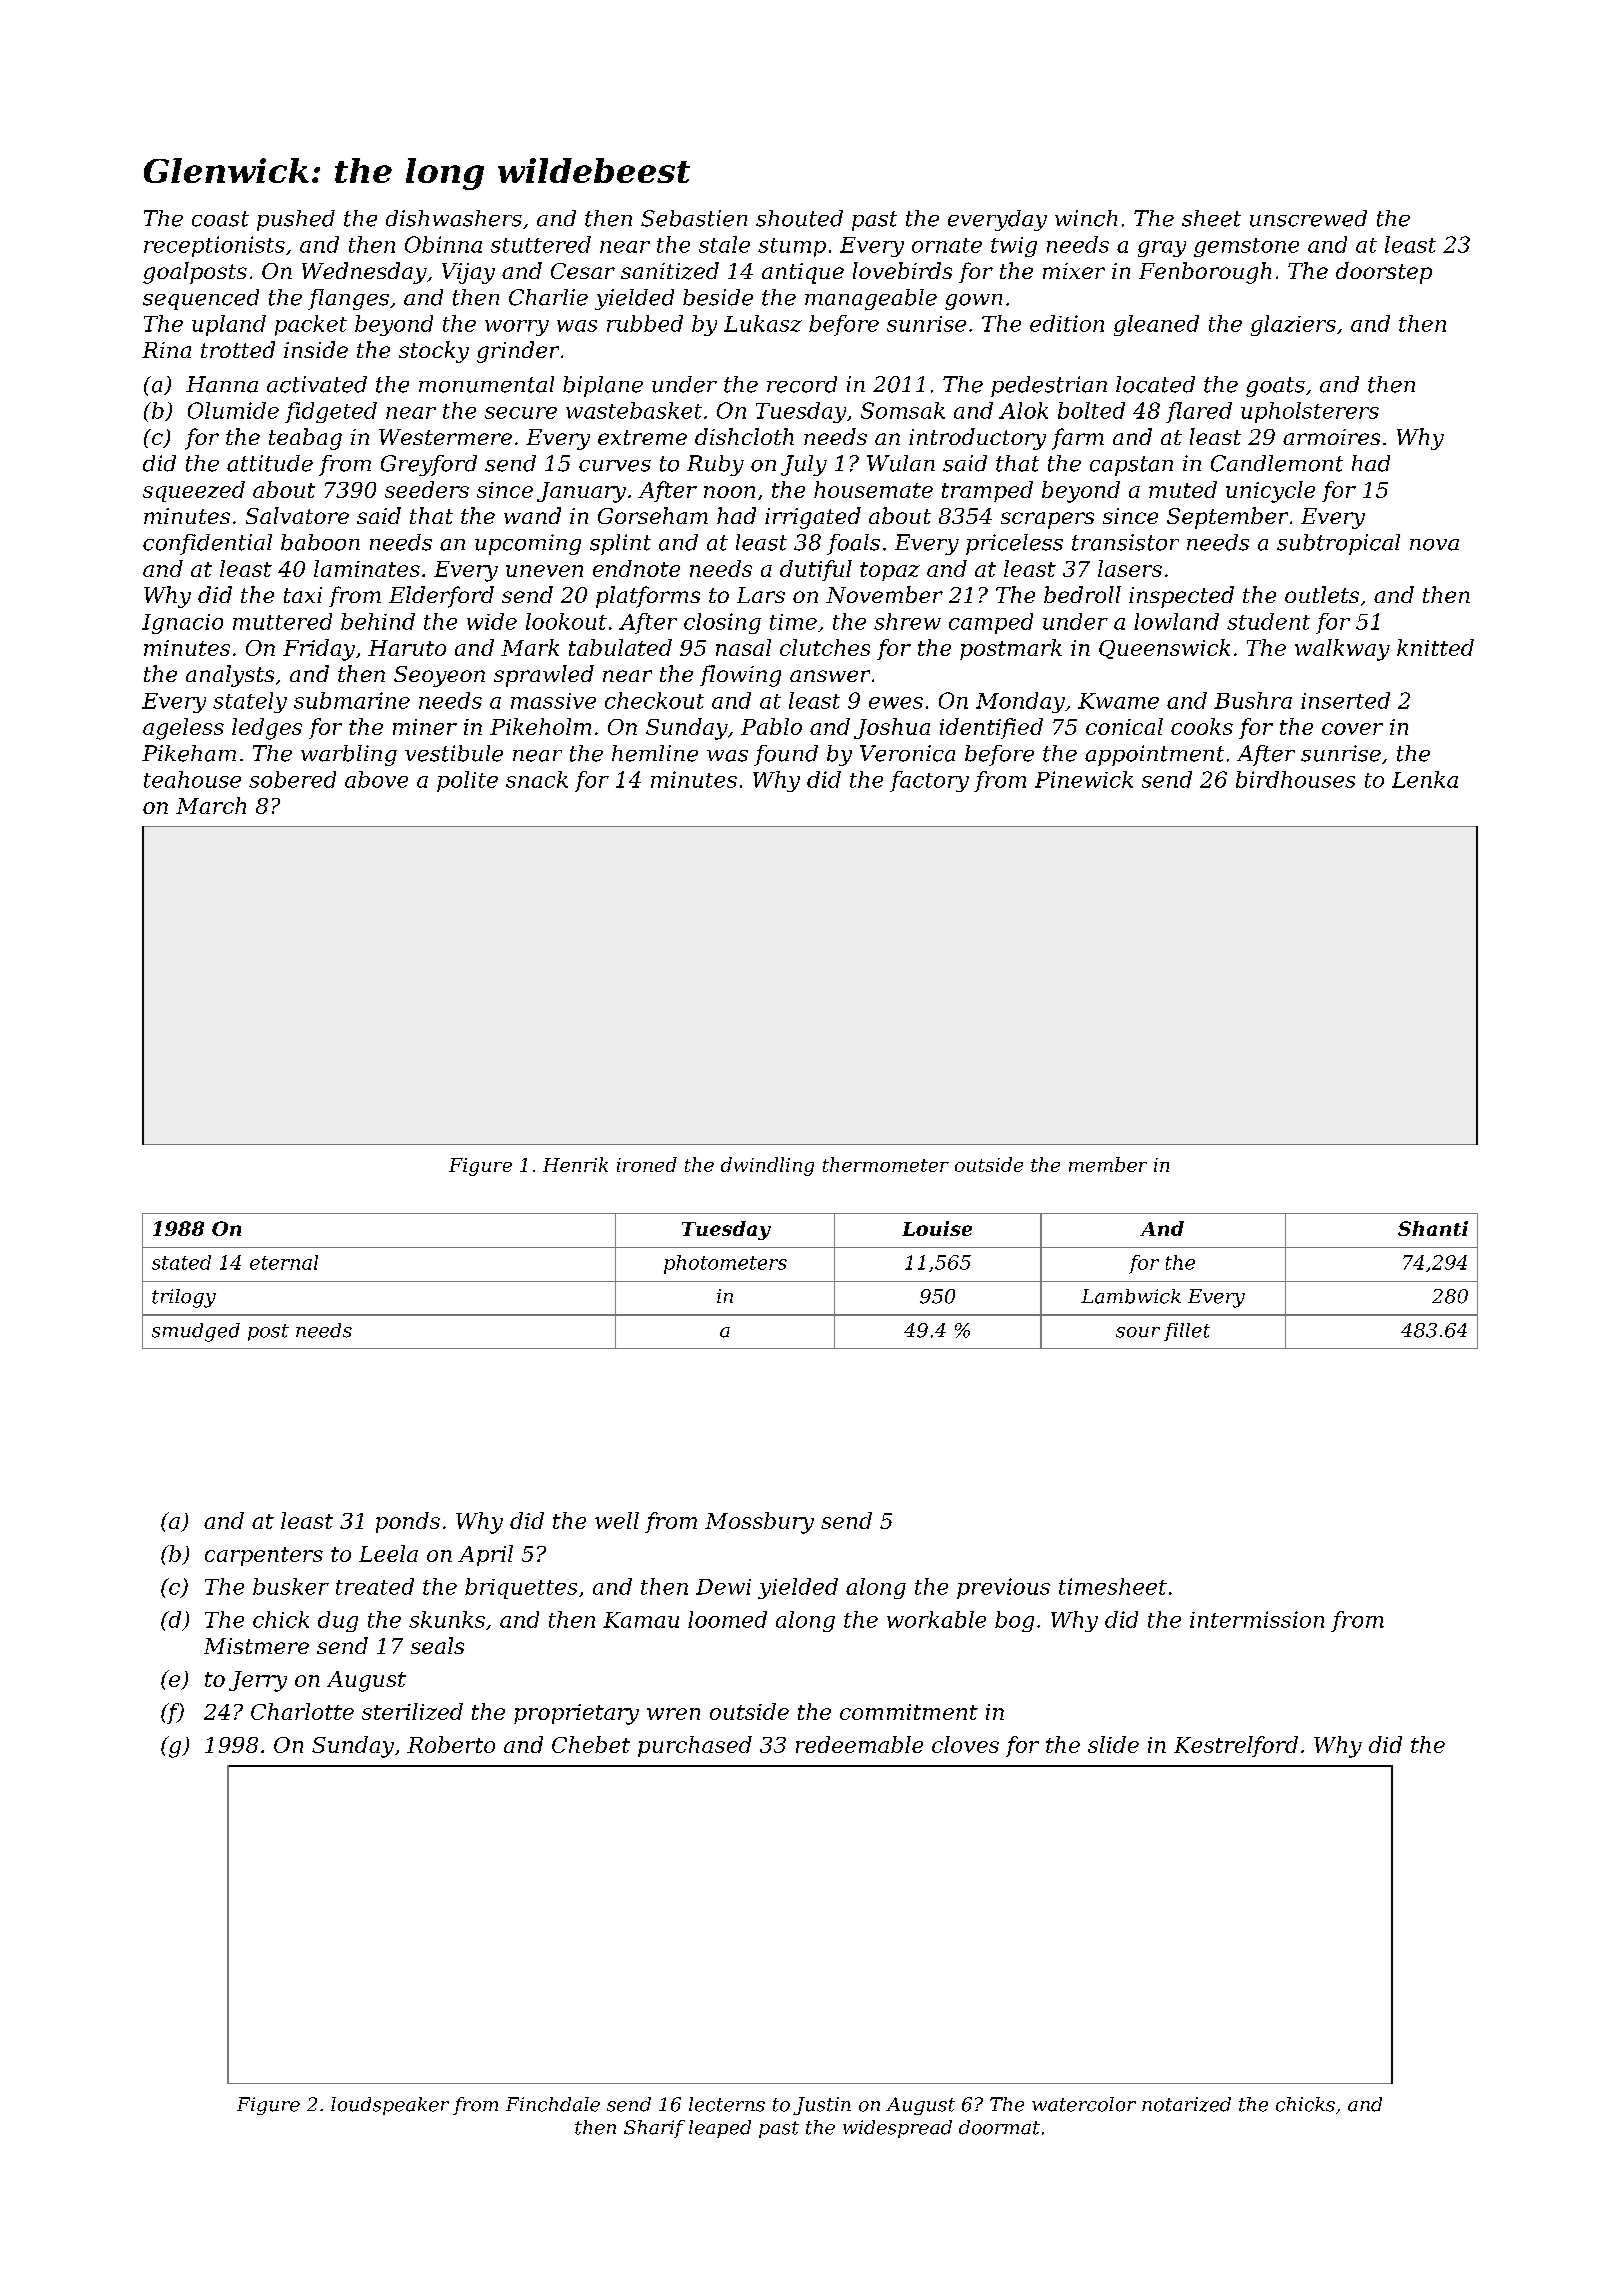 The height and width of the screenshot is (2292, 1620). What do you see at coordinates (822, 2106) in the screenshot?
I see `Justin` at bounding box center [822, 2106].
